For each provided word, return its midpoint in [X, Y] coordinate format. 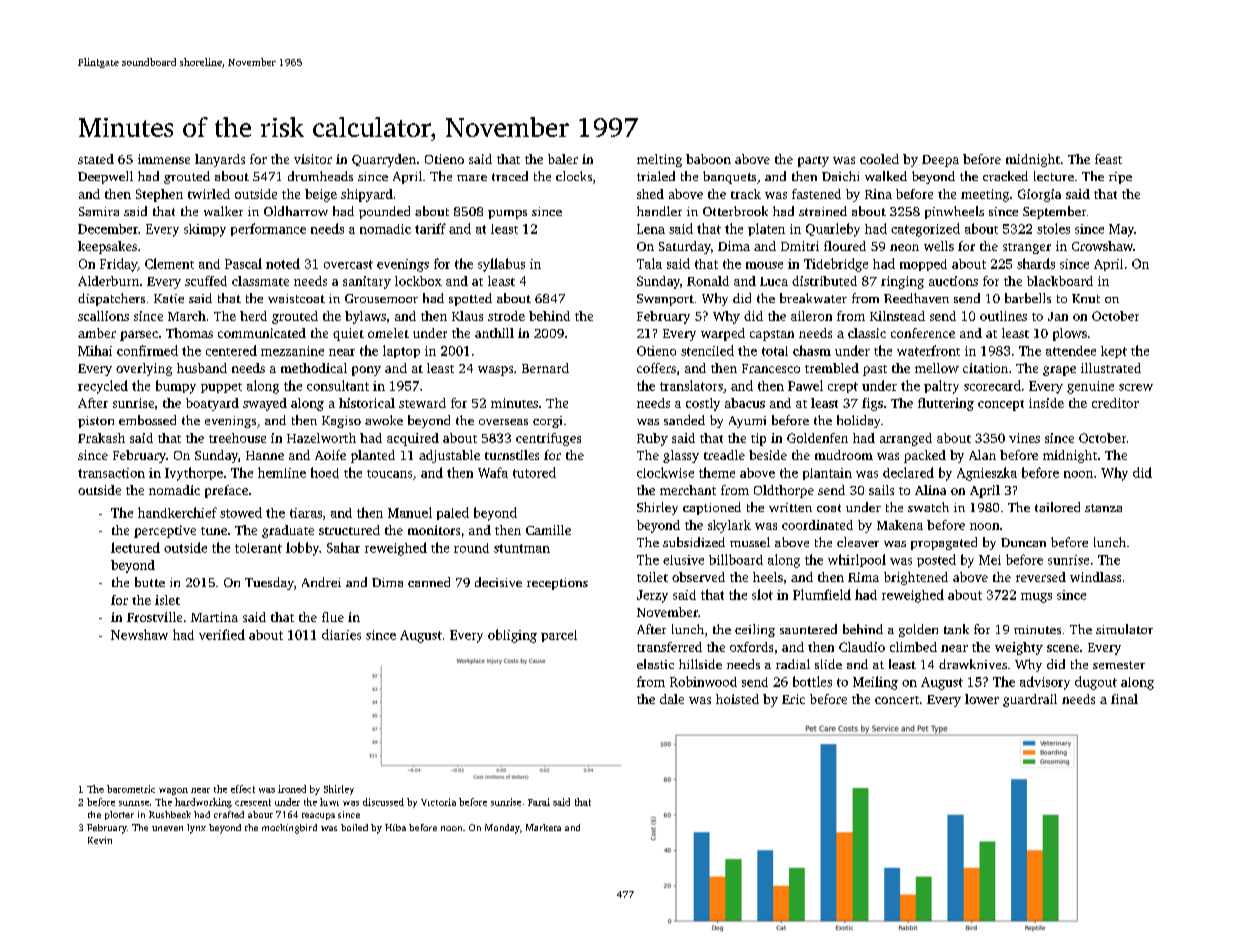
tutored [534, 472]
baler [563, 159]
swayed [265, 404]
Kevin [100, 840]
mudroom [844, 455]
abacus [745, 403]
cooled [879, 159]
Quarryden [384, 160]
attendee [1071, 351]
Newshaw [139, 634]
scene [1063, 648]
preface [226, 491]
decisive [498, 582]
